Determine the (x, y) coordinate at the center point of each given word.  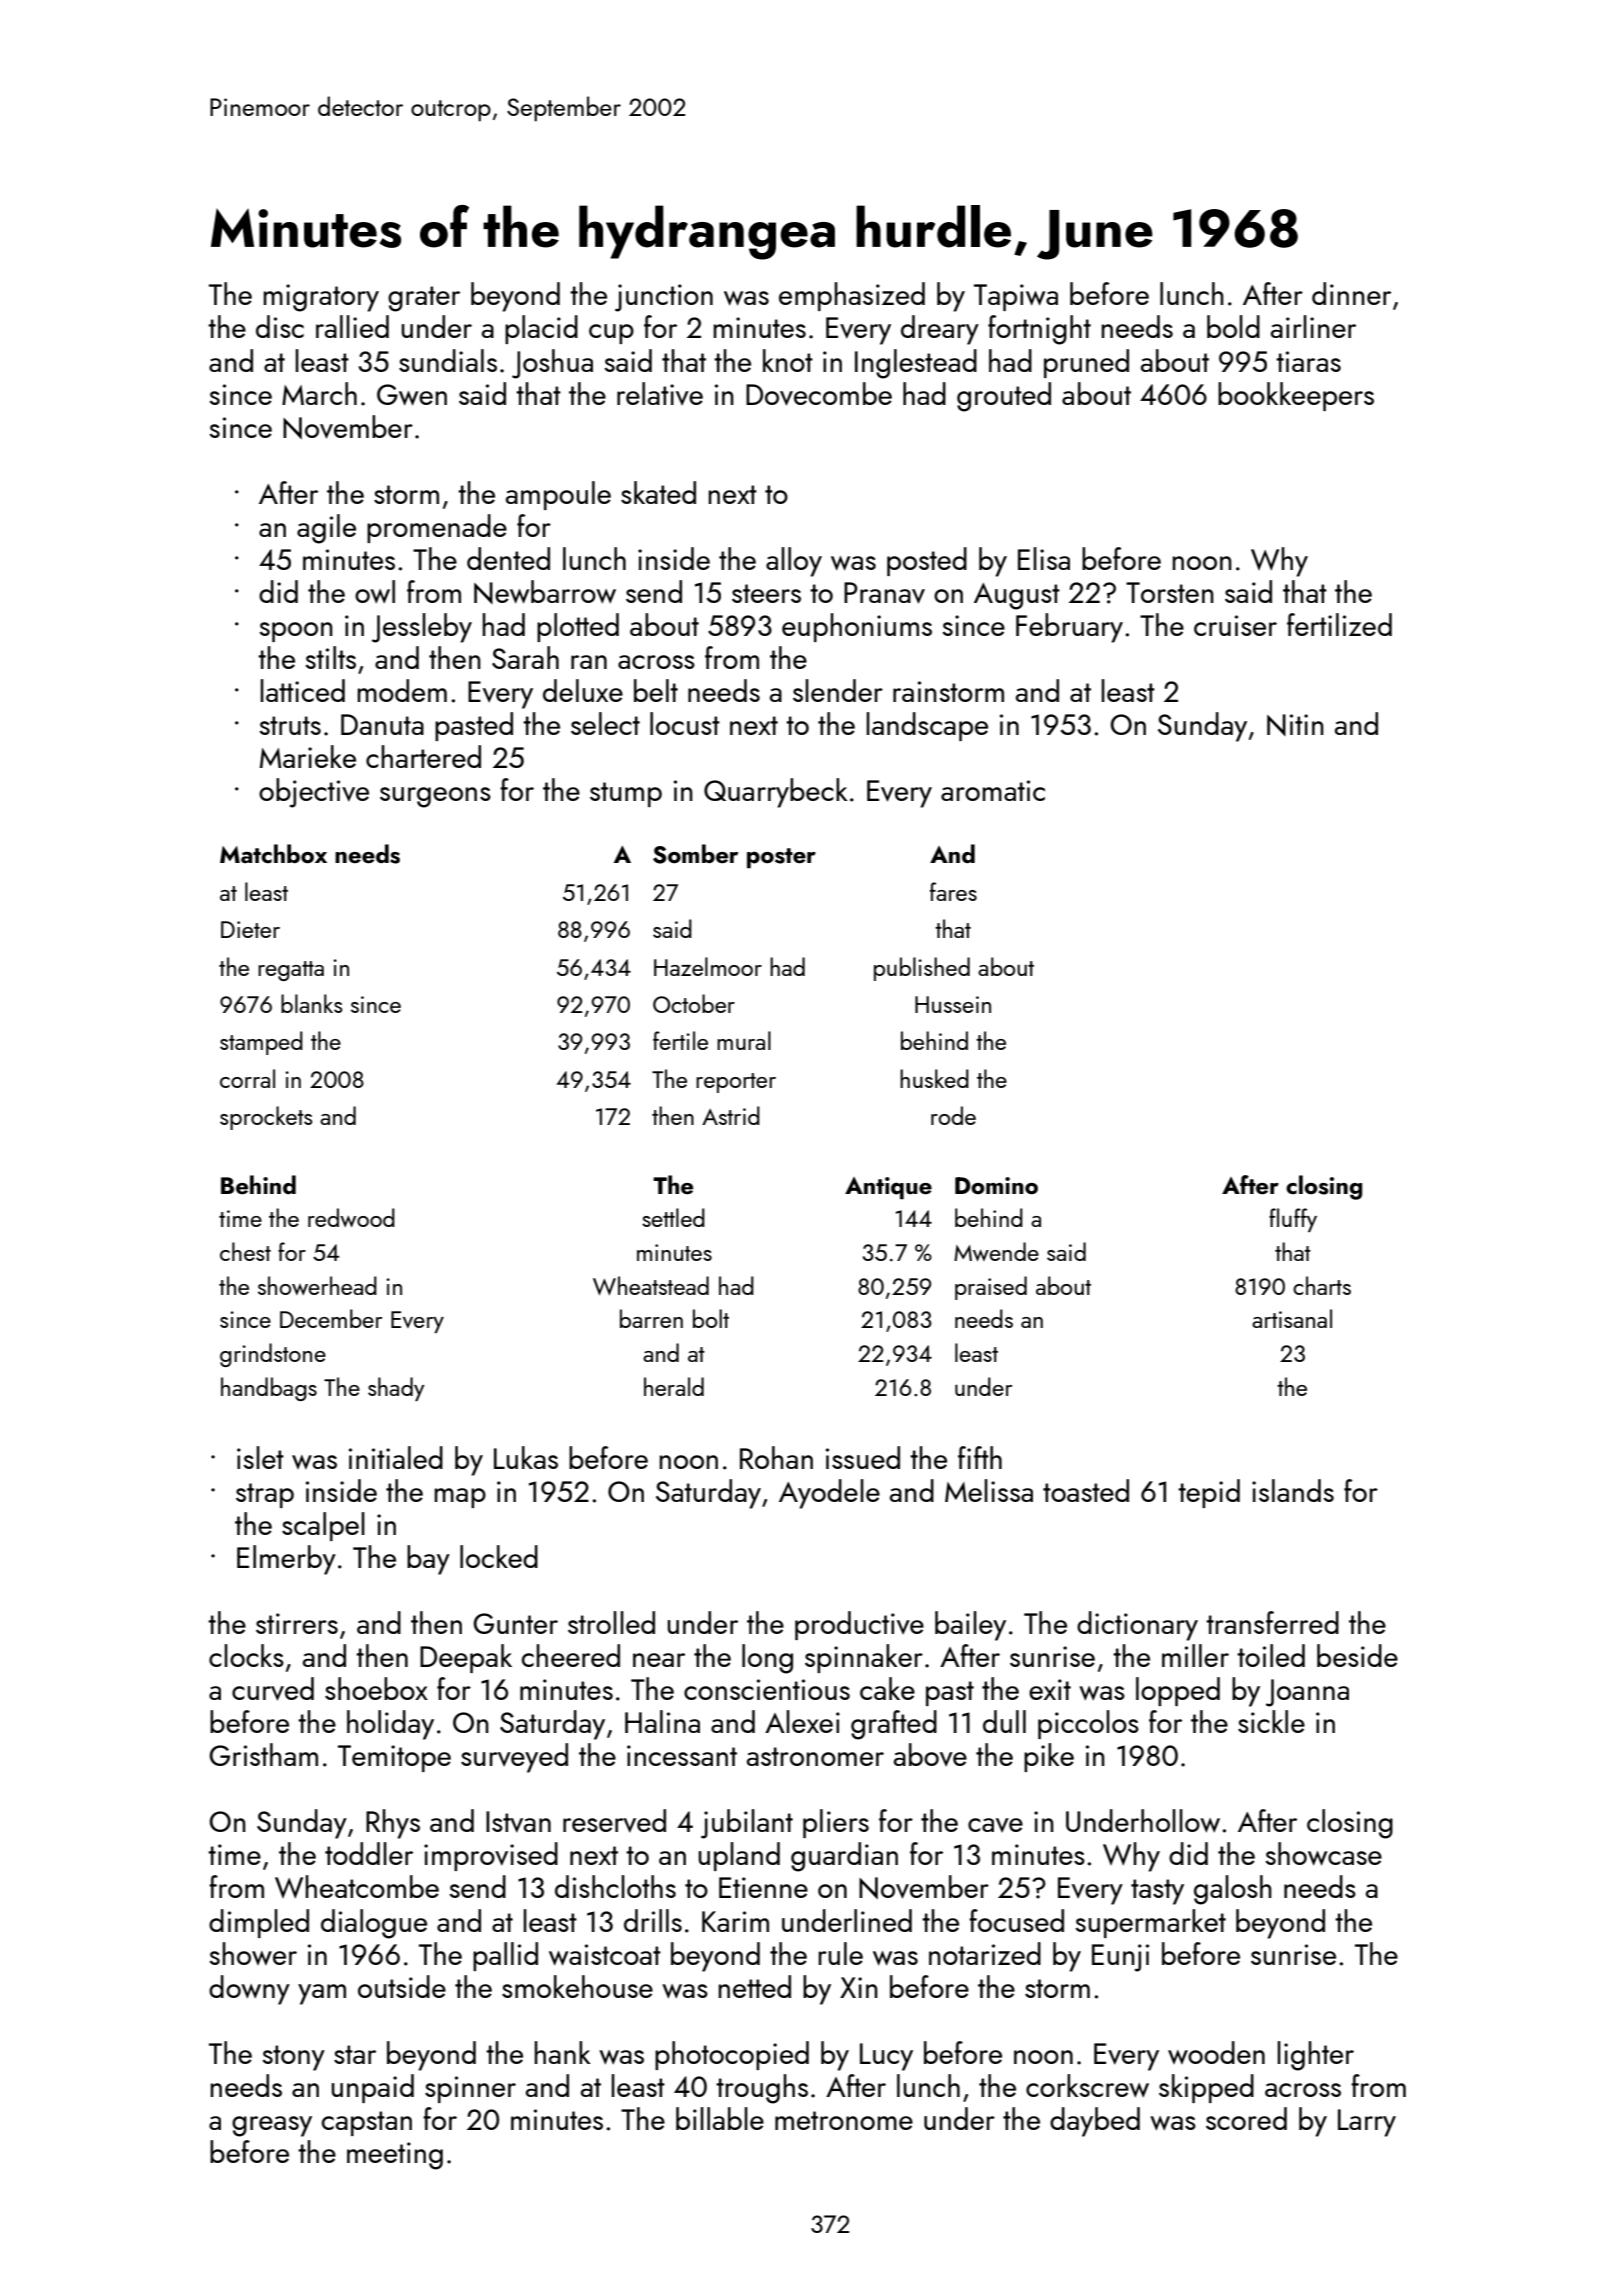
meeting (395, 2156)
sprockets (266, 1118)
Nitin (1295, 725)
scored (1246, 2118)
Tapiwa (1016, 297)
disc (280, 326)
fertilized (1339, 624)
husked (934, 1078)
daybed (1095, 2122)
